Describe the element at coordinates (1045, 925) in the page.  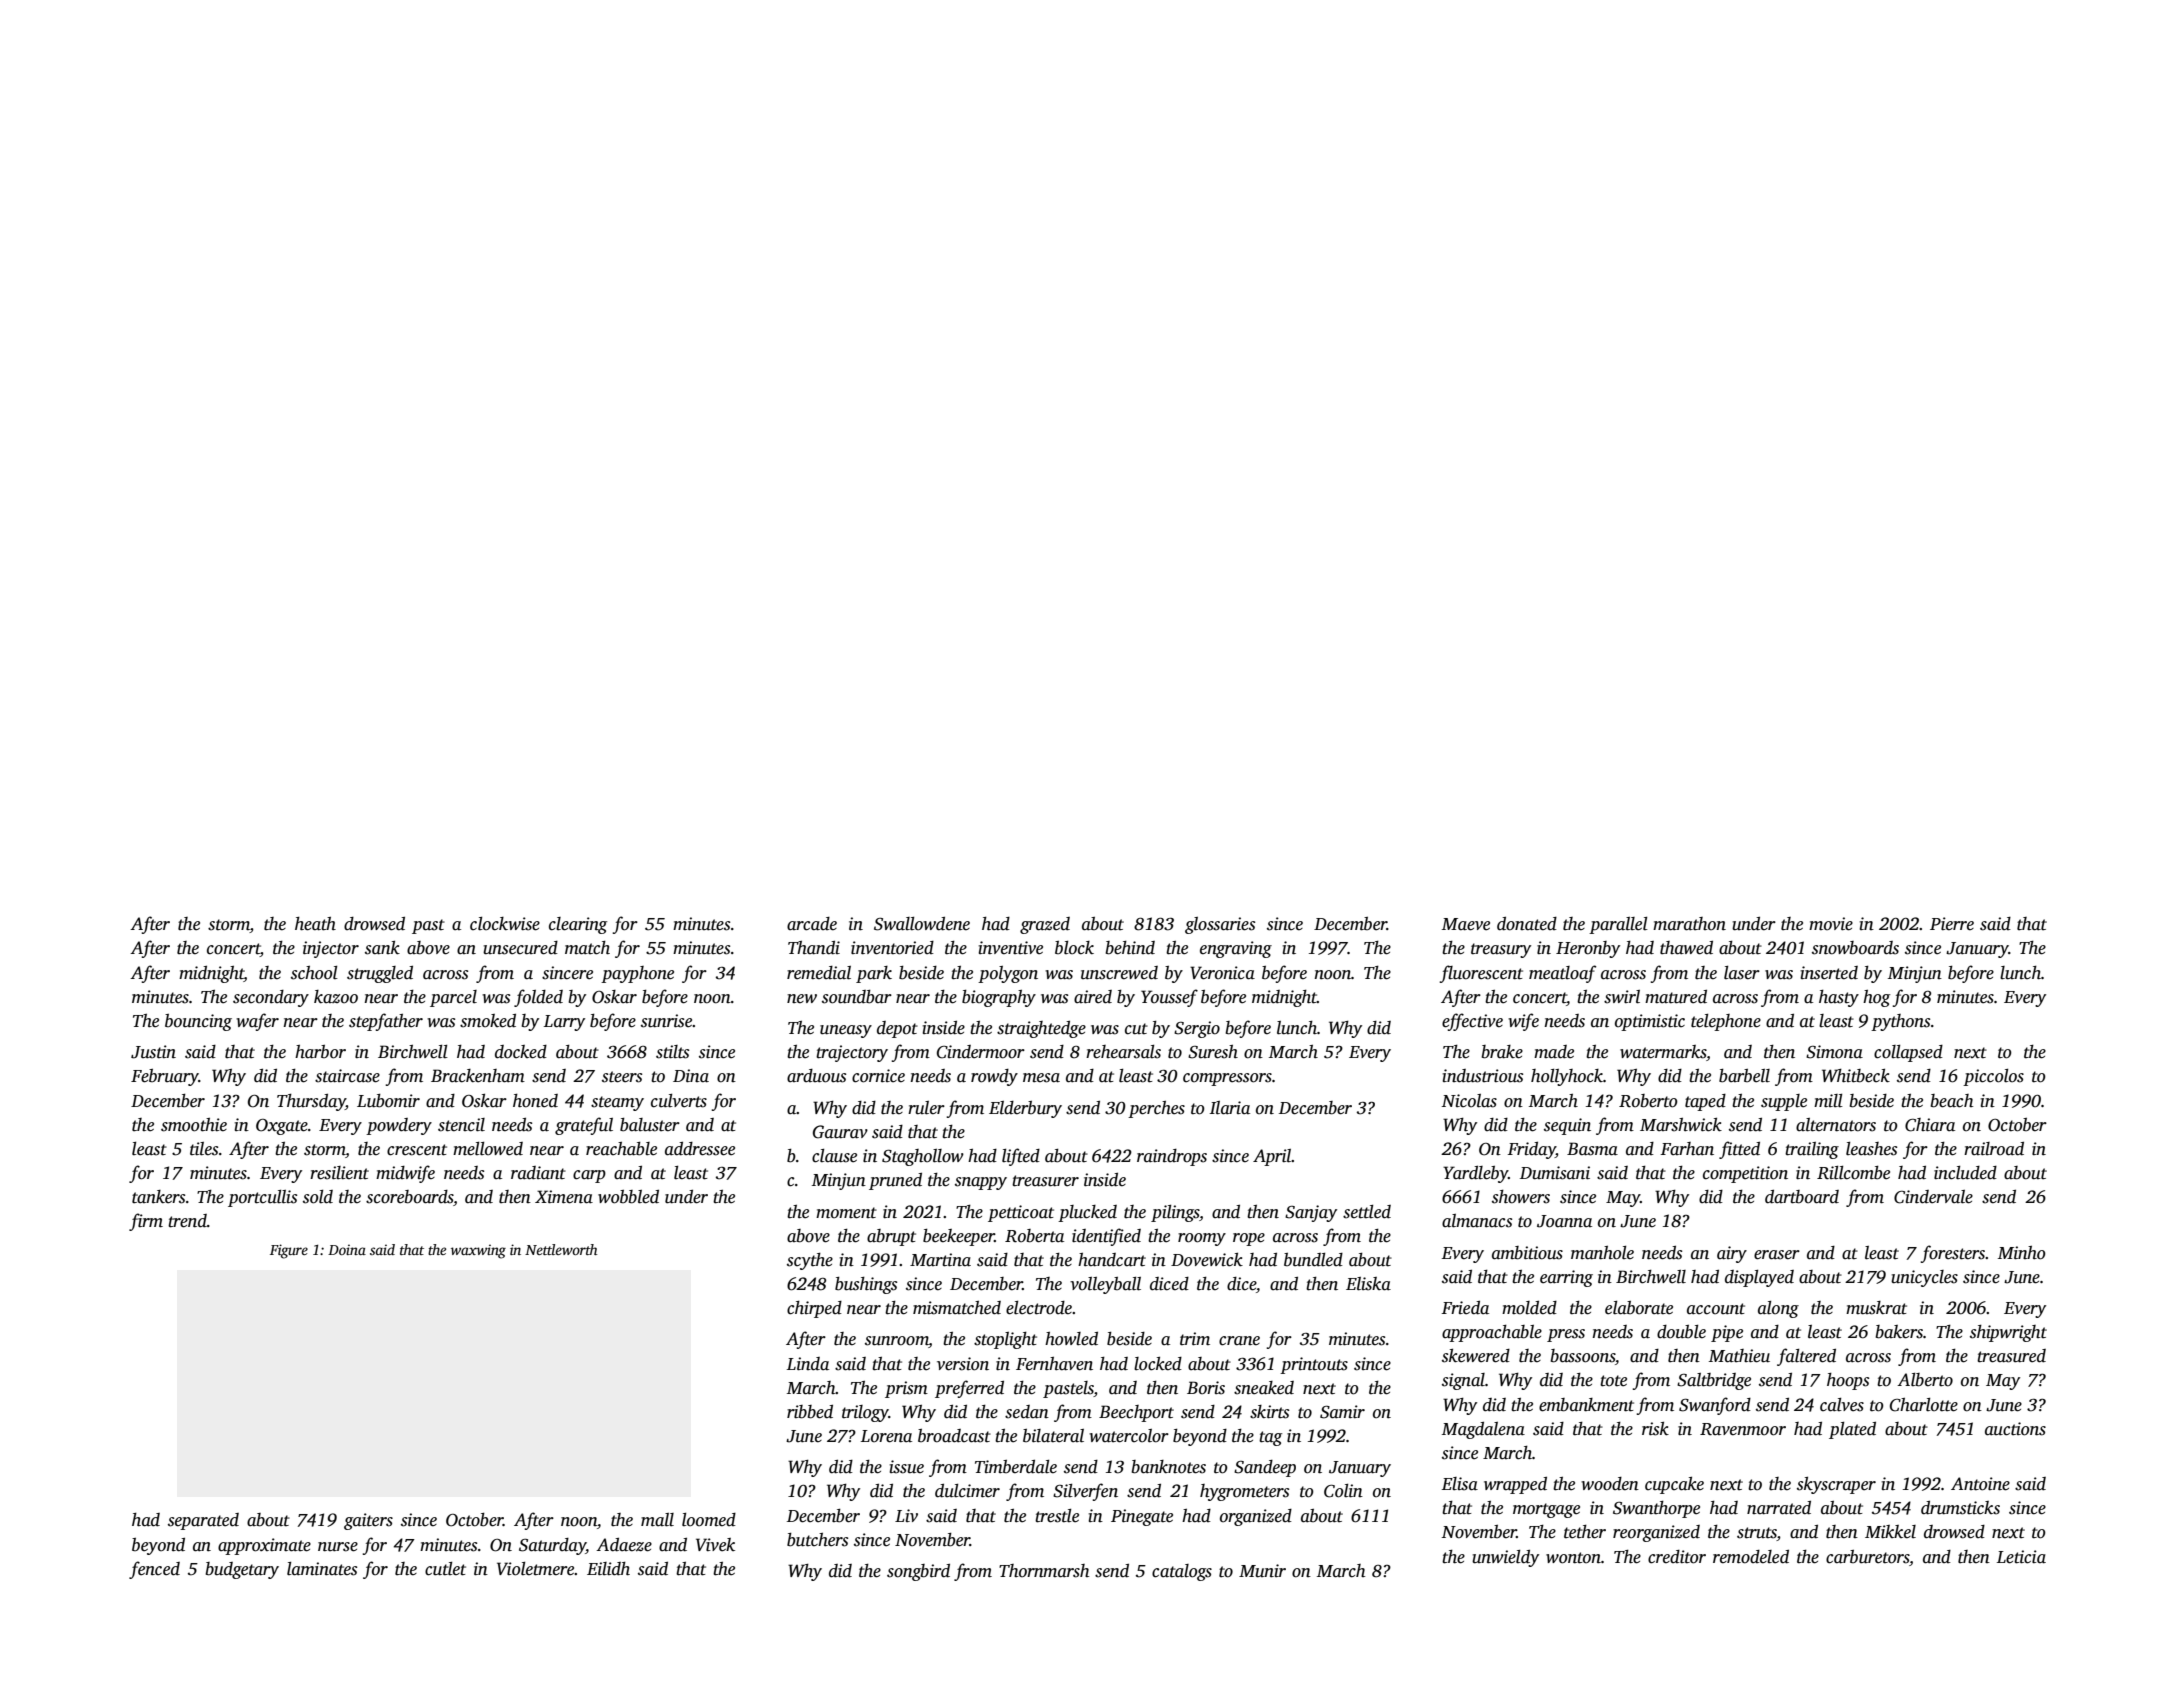
I see `grazed` at that location.
